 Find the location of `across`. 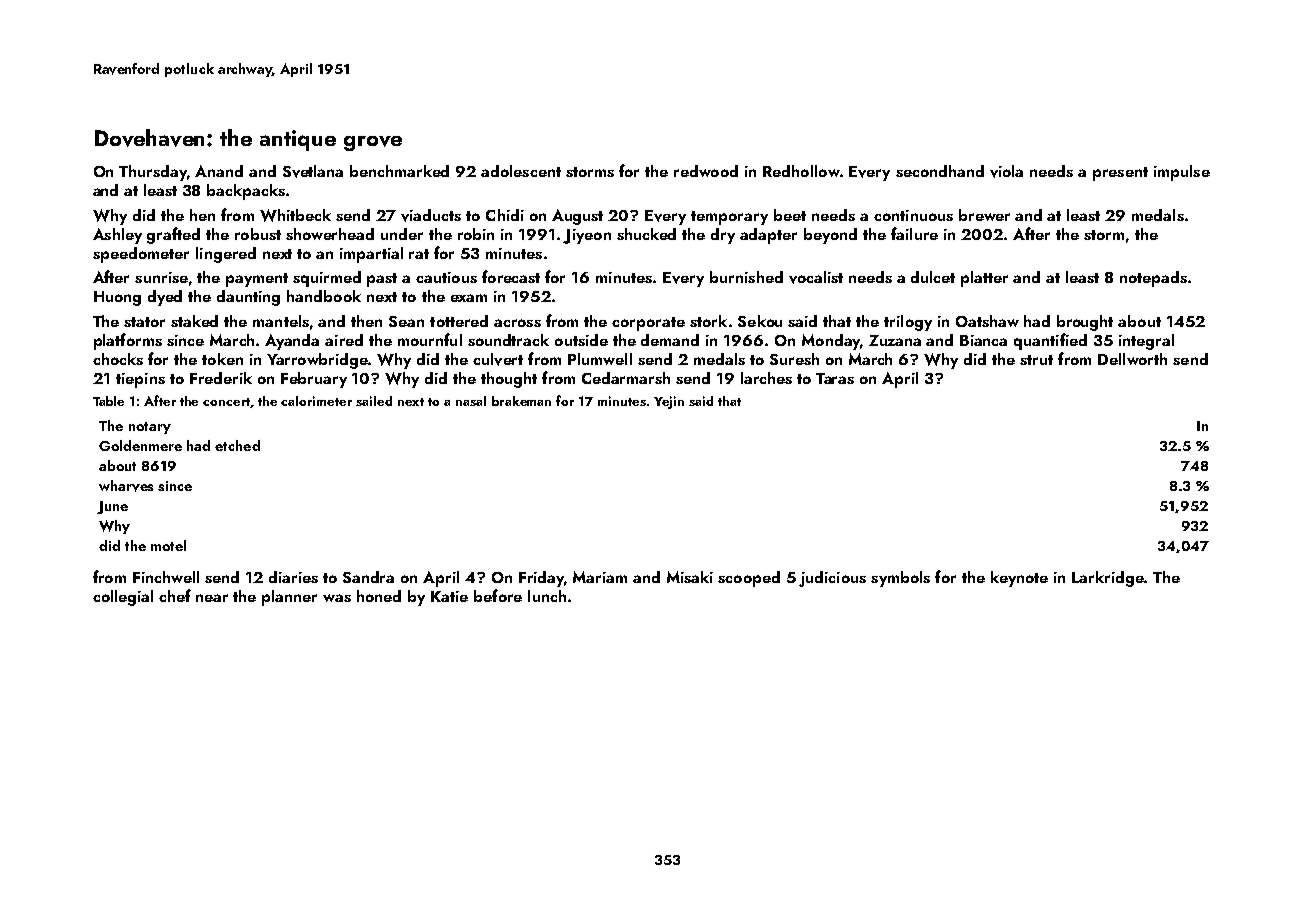

across is located at coordinates (517, 323).
